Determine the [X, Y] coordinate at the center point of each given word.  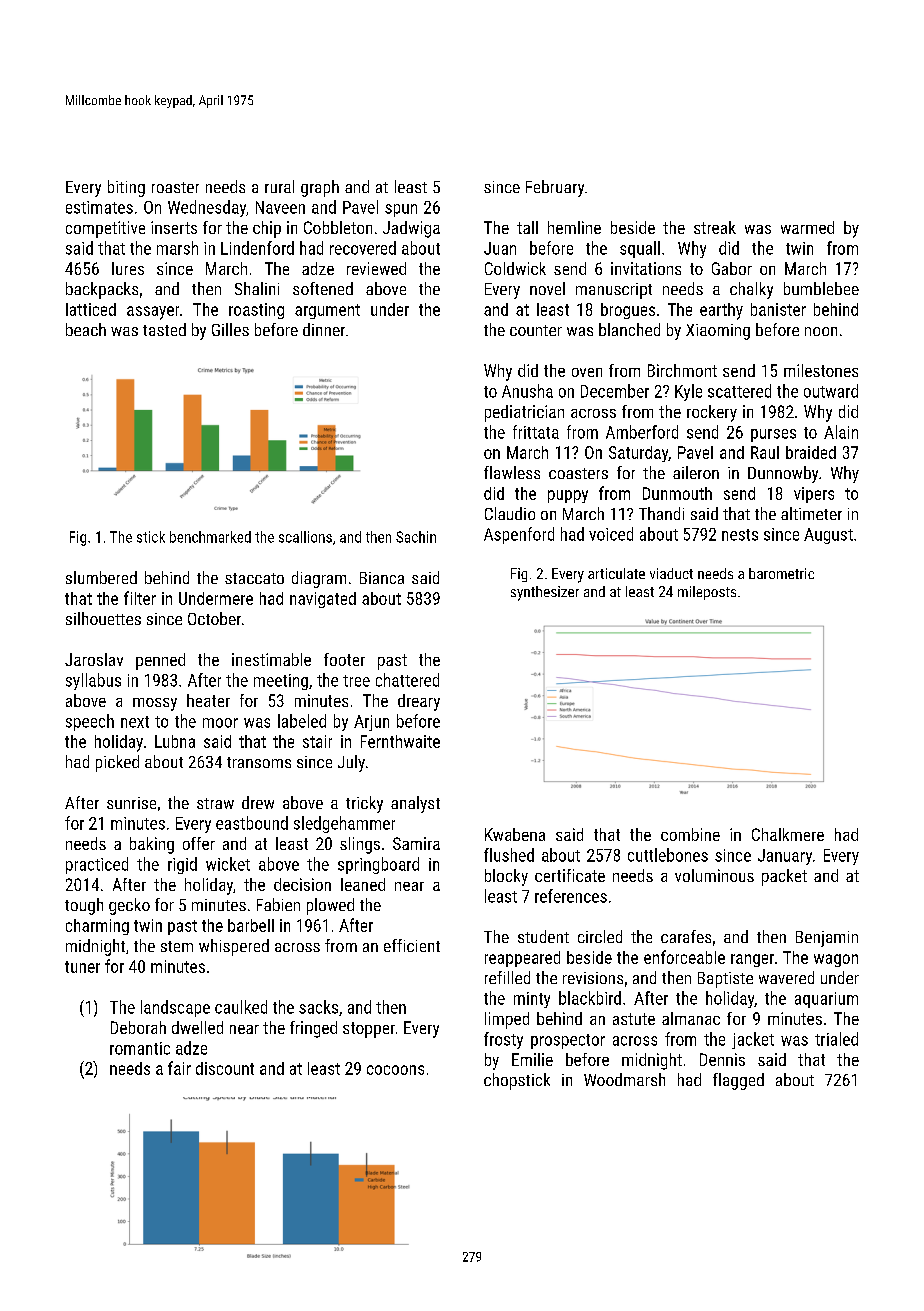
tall [527, 227]
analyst [415, 804]
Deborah [138, 1027]
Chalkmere [788, 834]
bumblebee [821, 288]
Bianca [382, 578]
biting [126, 188]
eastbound [252, 823]
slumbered [101, 577]
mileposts [707, 593]
